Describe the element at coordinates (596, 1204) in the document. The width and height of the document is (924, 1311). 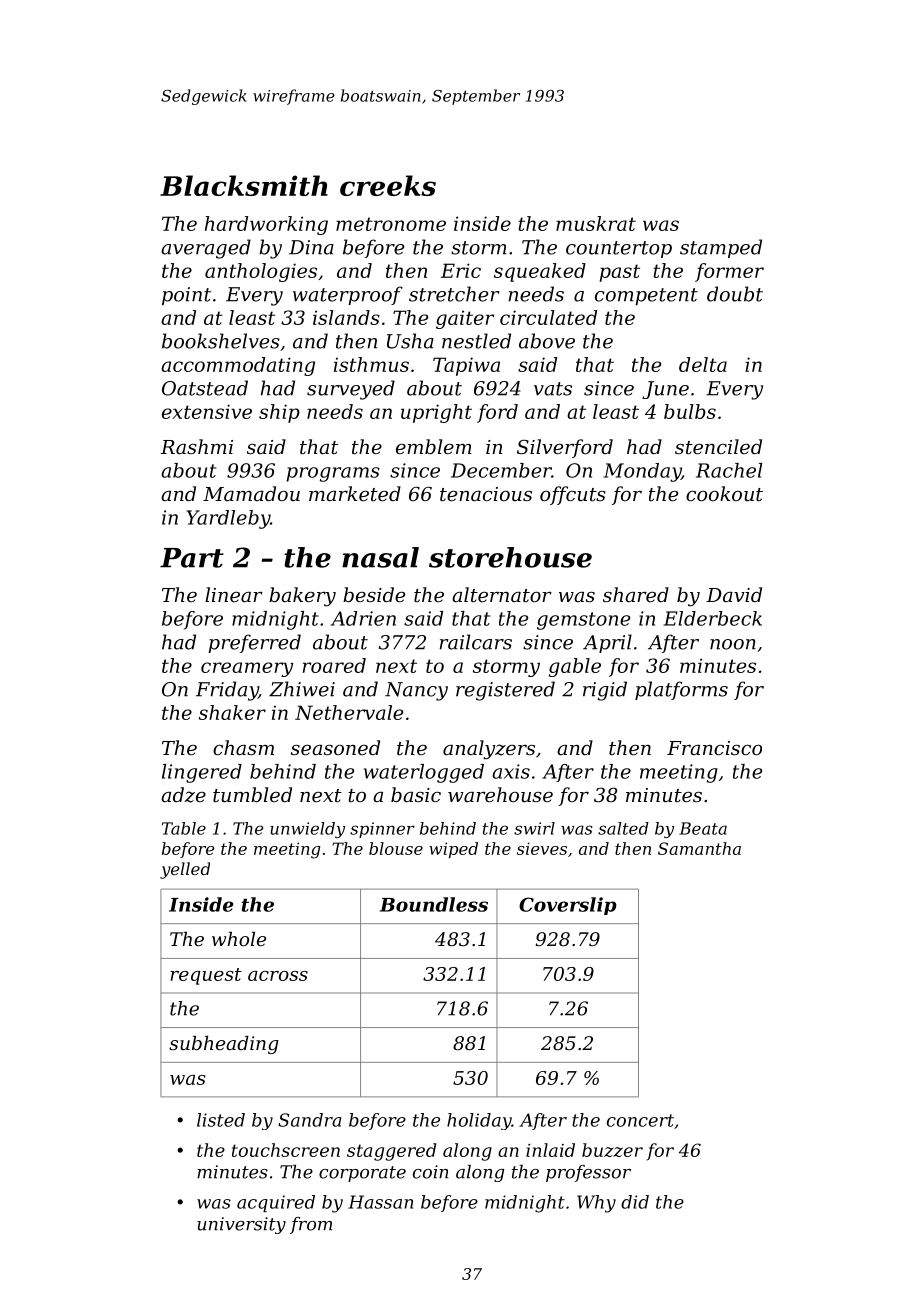
I see `Why` at that location.
